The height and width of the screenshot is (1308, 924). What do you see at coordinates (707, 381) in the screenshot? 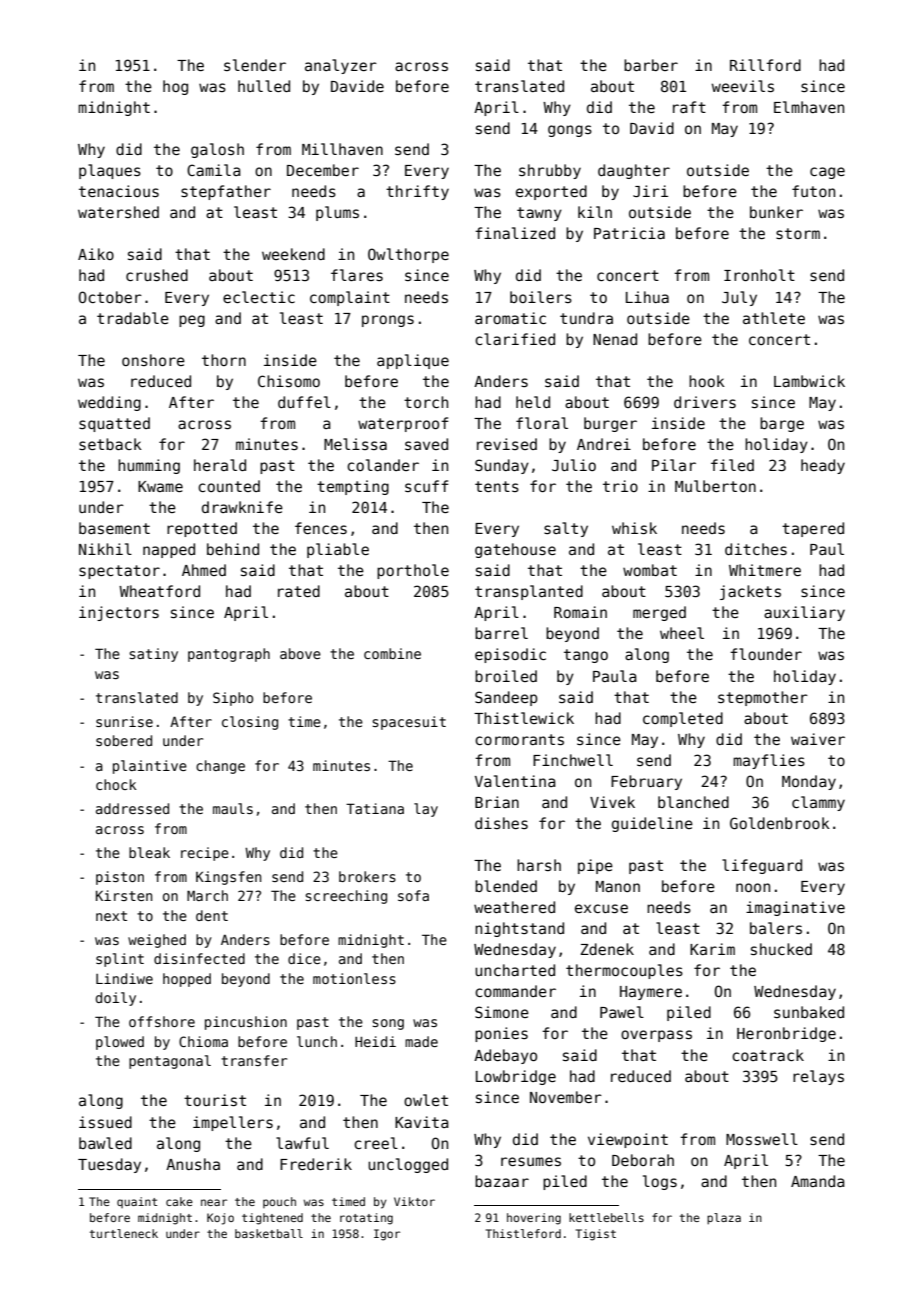
I see `hook` at bounding box center [707, 381].
